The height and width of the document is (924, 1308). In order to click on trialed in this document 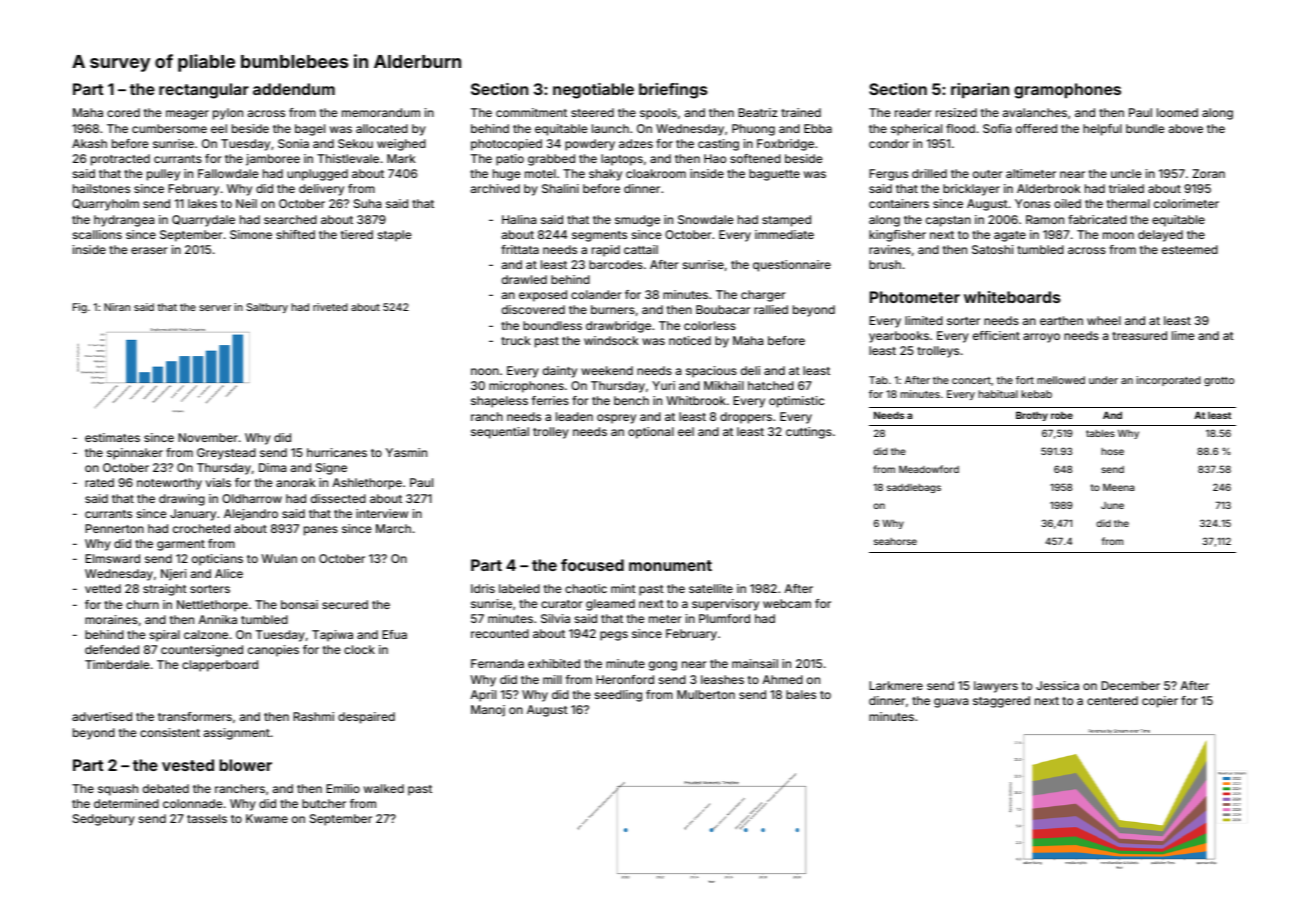, I will do `click(1126, 188)`.
